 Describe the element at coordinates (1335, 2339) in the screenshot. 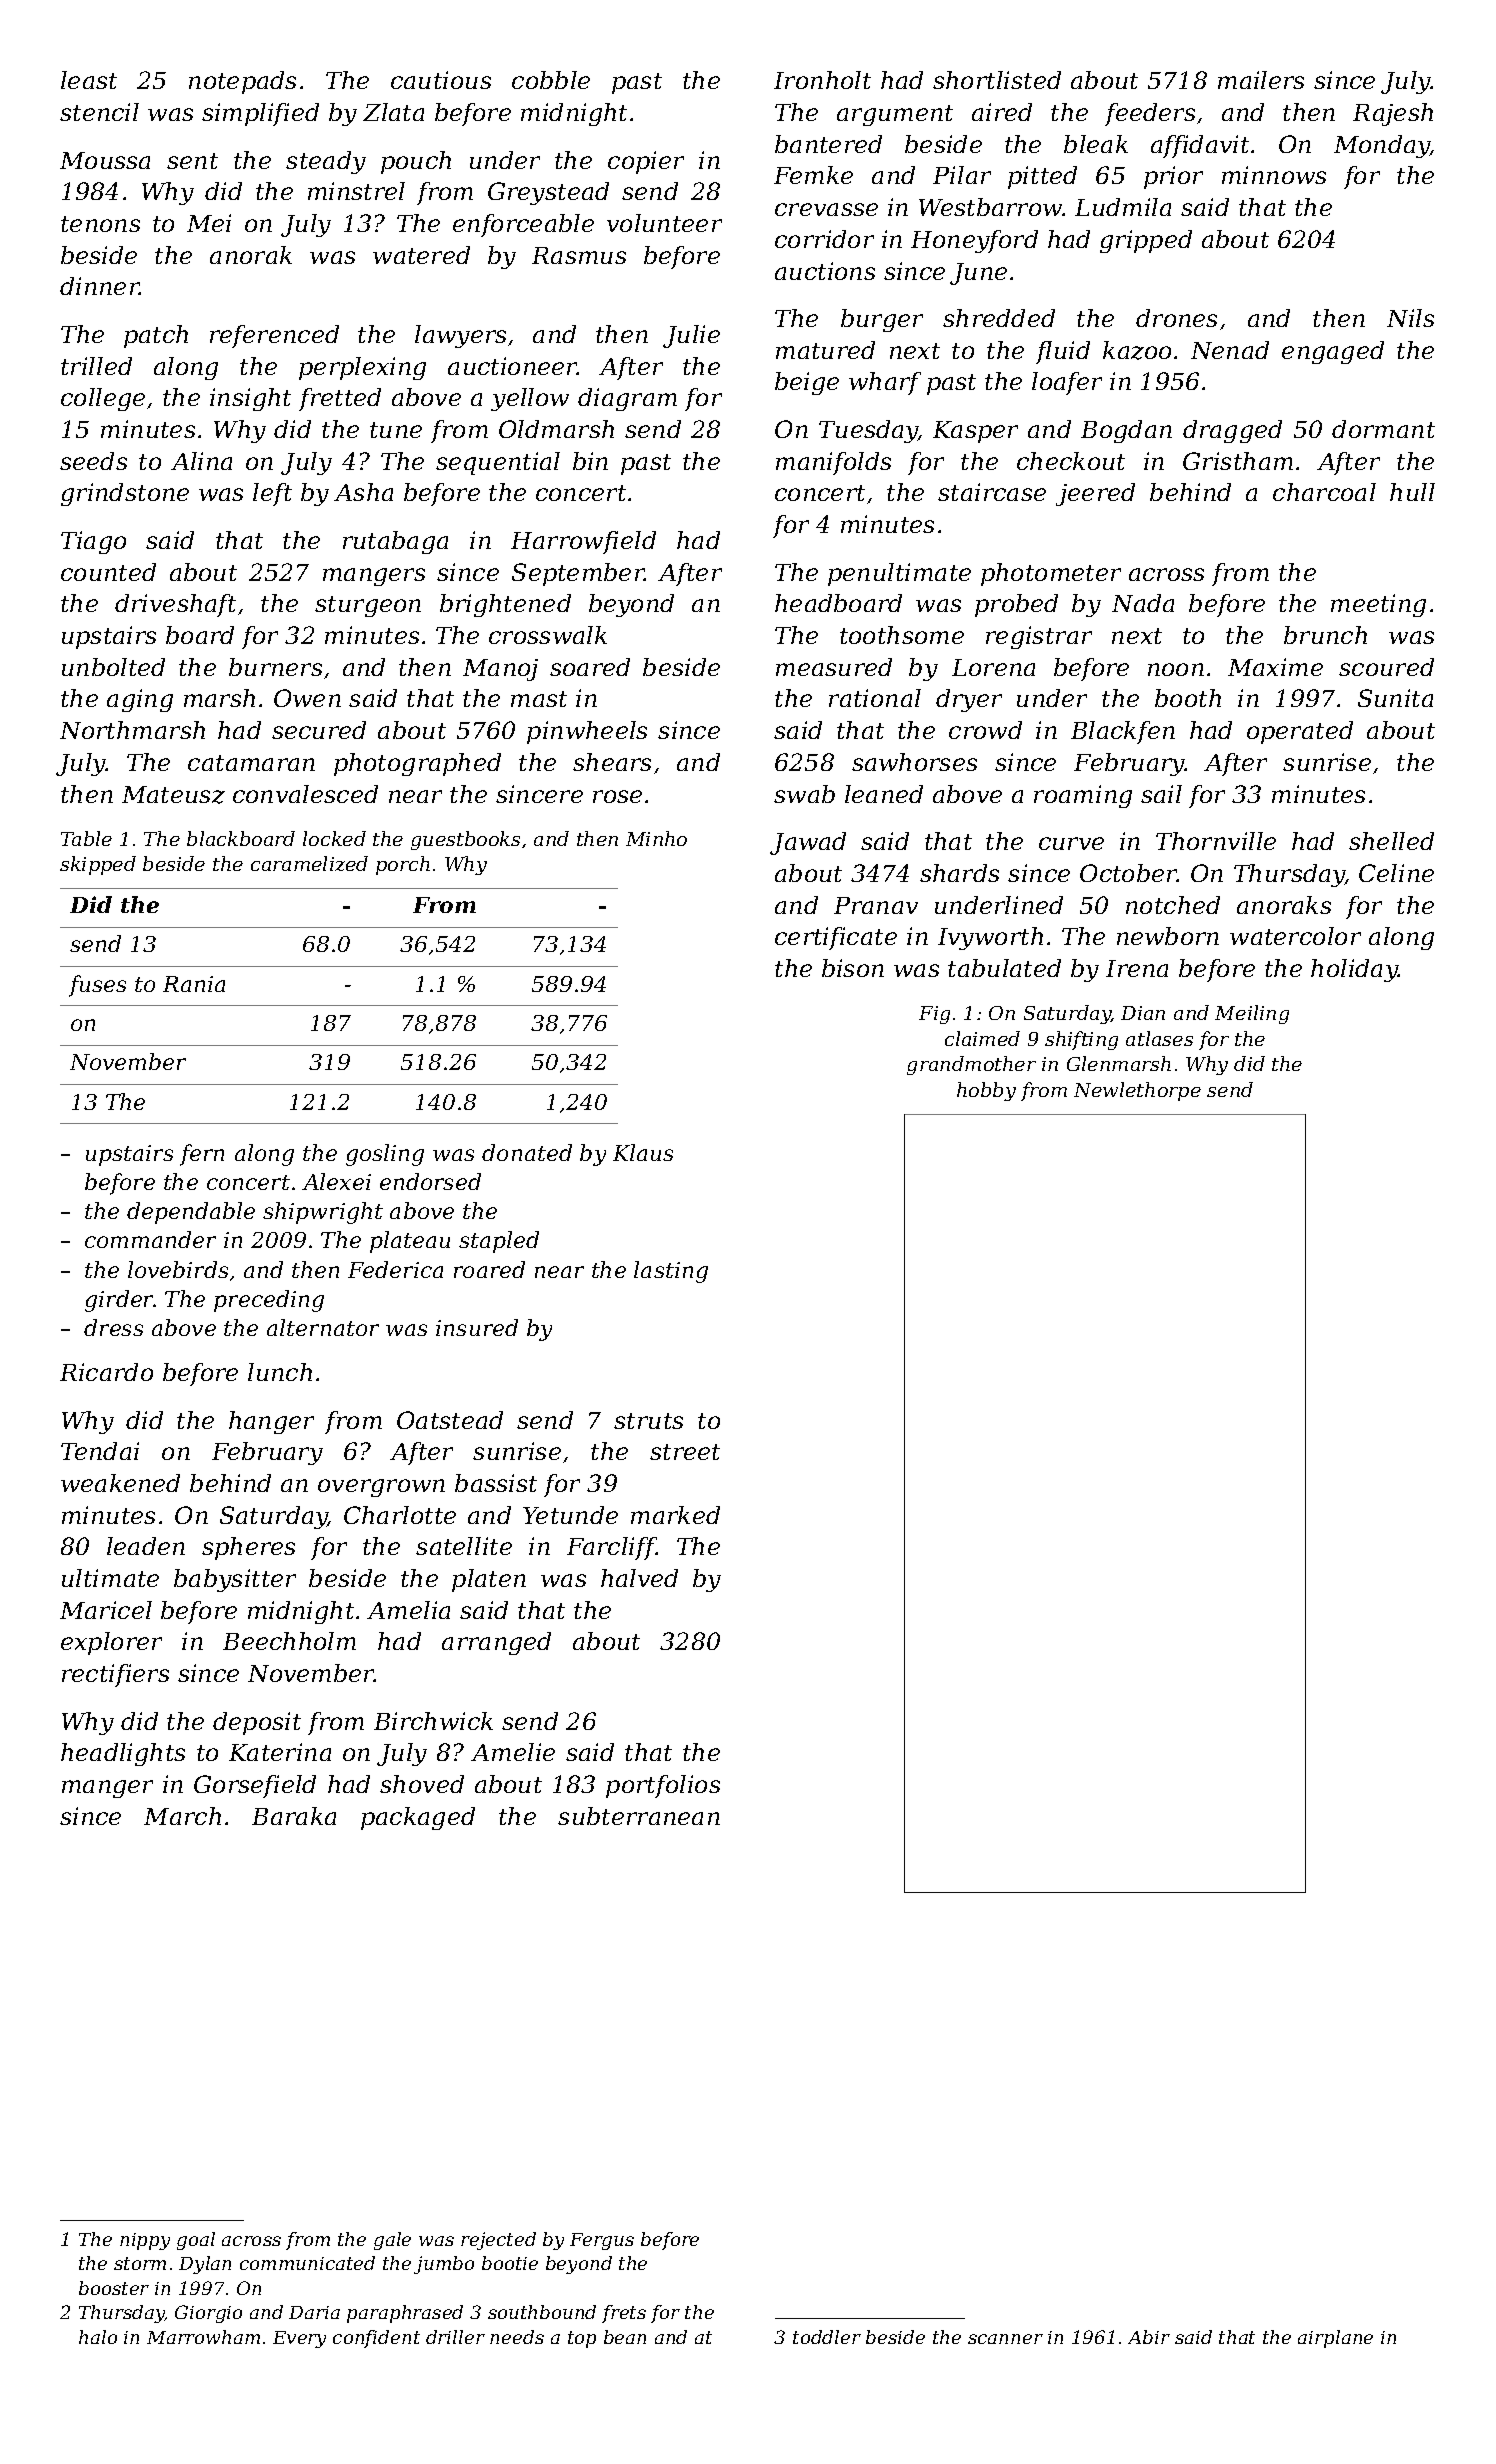

I see `airplane` at that location.
